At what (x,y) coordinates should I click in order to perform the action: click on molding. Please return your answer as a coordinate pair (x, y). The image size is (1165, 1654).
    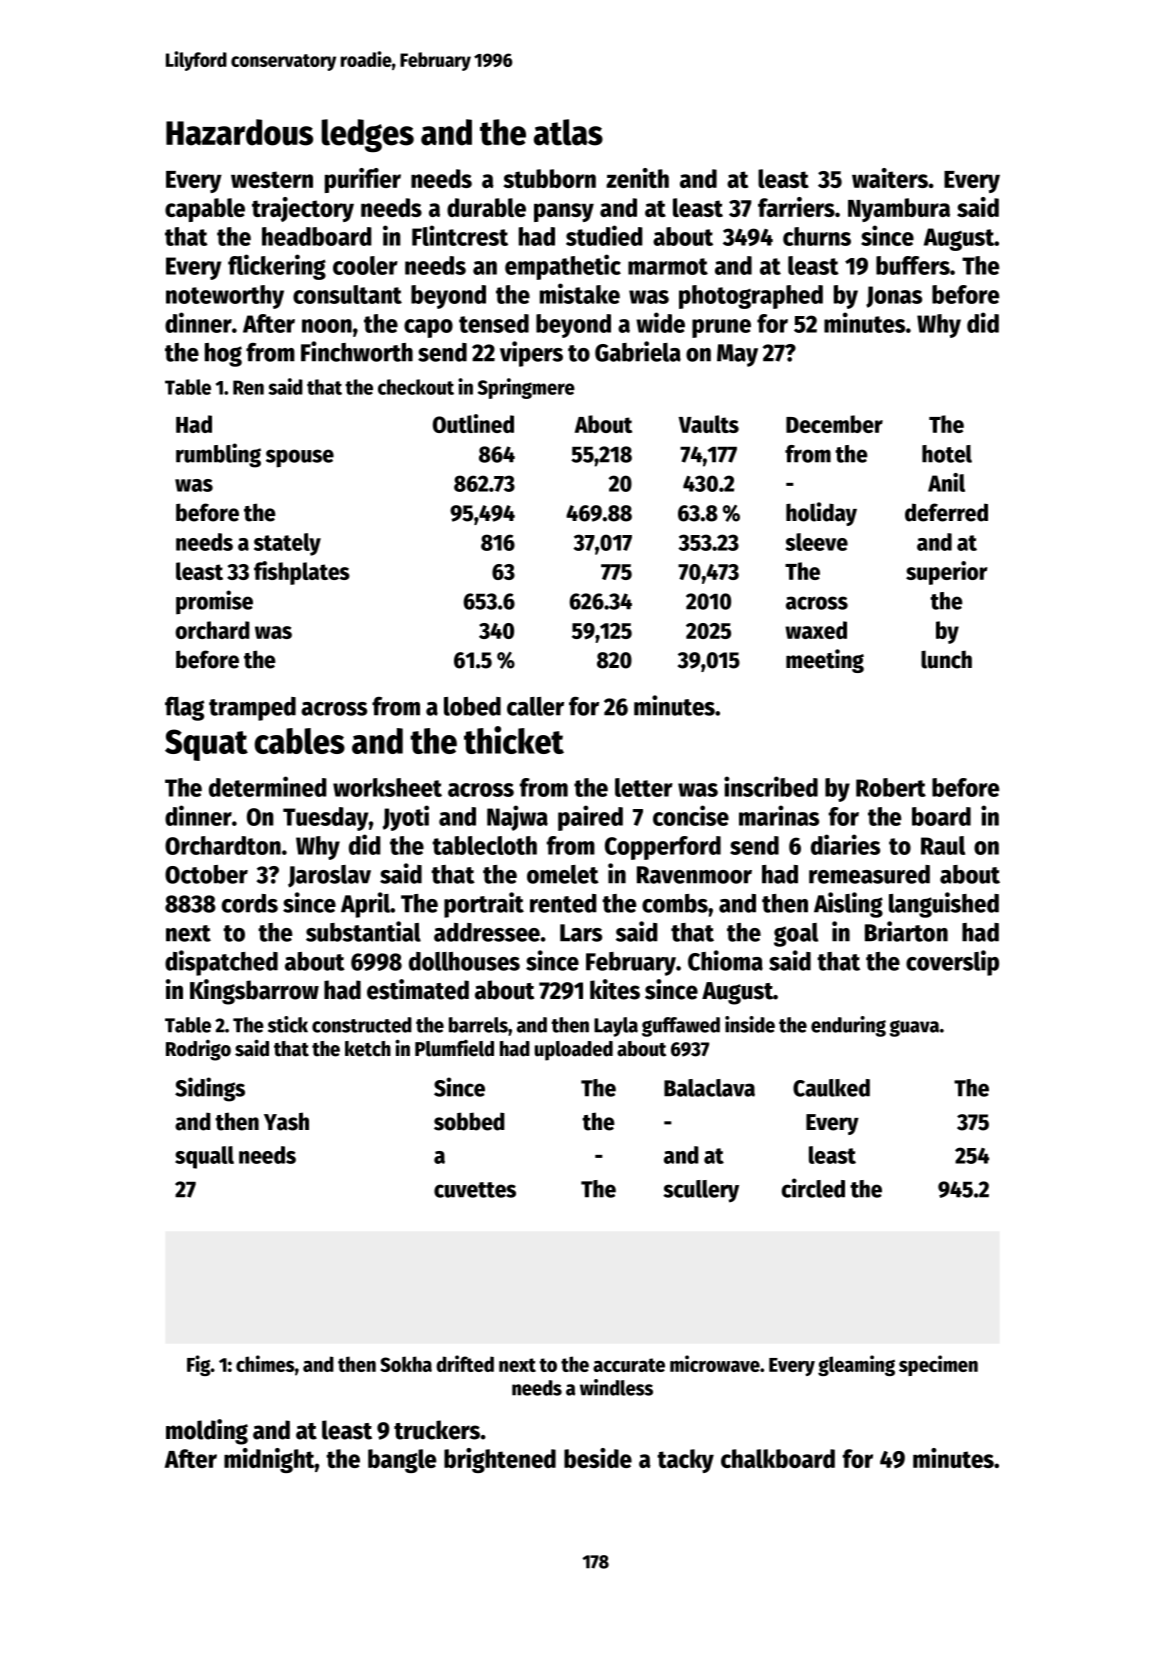
    Looking at the image, I should click on (207, 1432).
